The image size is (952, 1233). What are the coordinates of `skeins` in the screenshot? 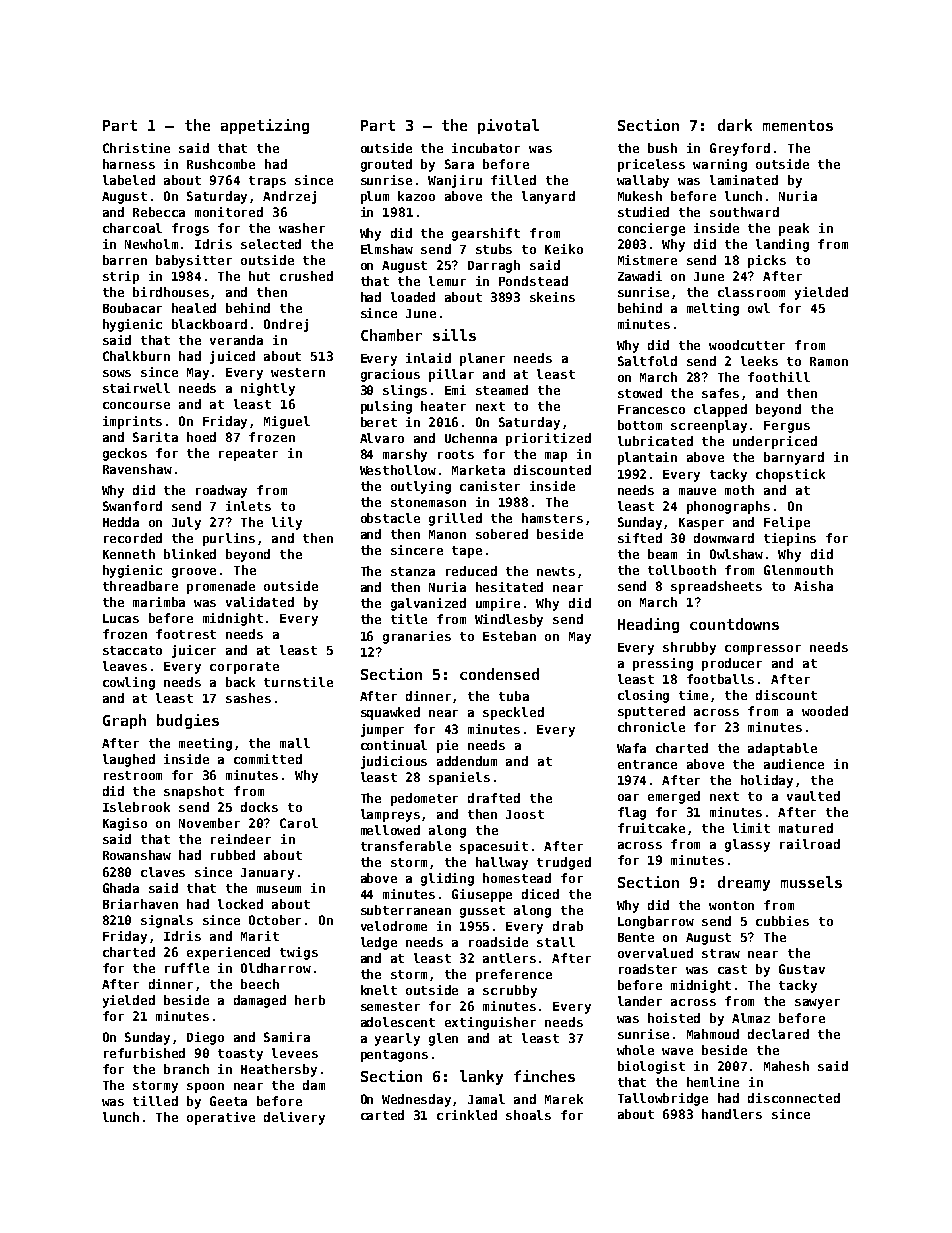 It's located at (552, 297).
